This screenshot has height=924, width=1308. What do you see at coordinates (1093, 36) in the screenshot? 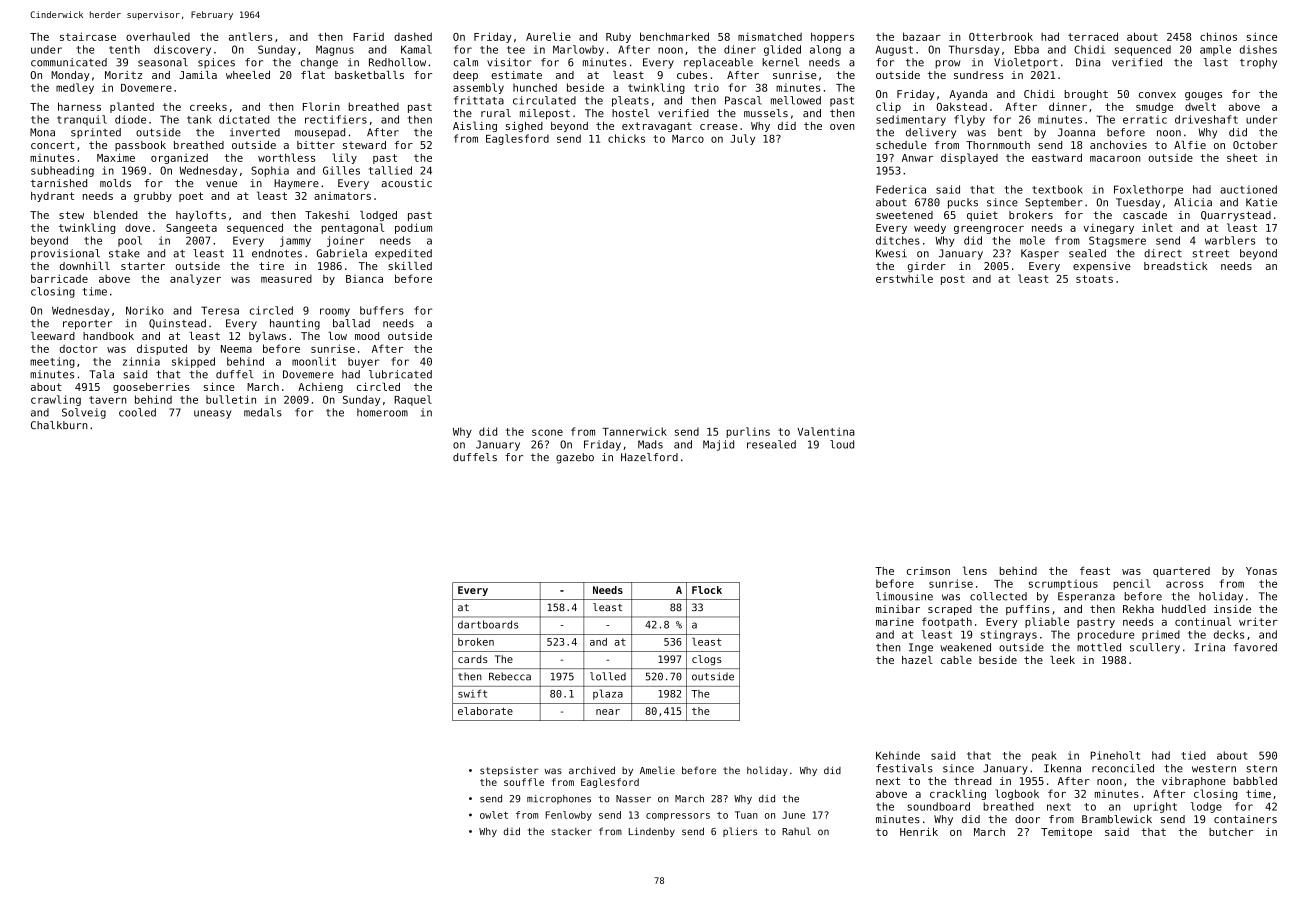
I see `terraced` at bounding box center [1093, 36].
